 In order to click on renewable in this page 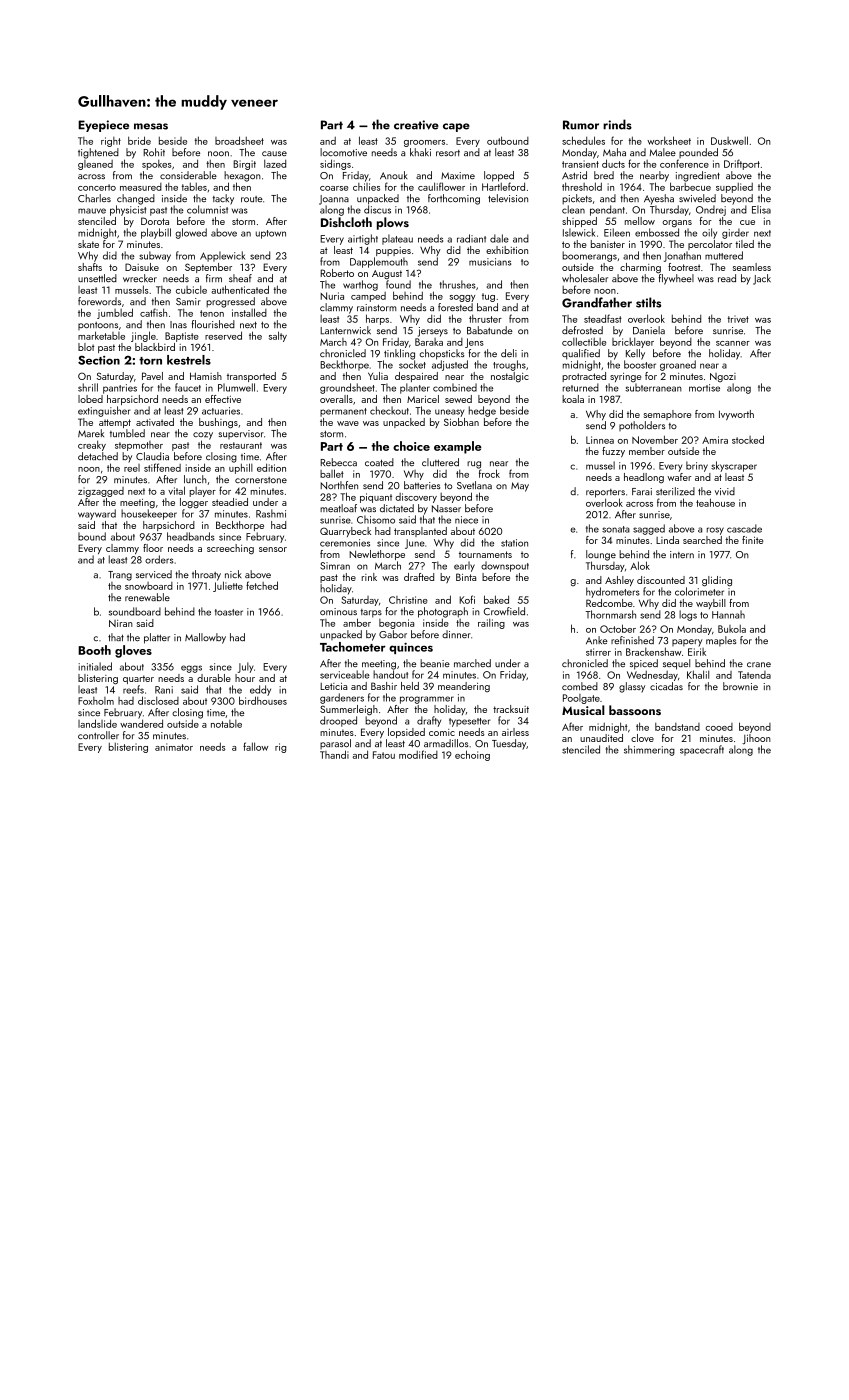, I will do `click(147, 597)`.
